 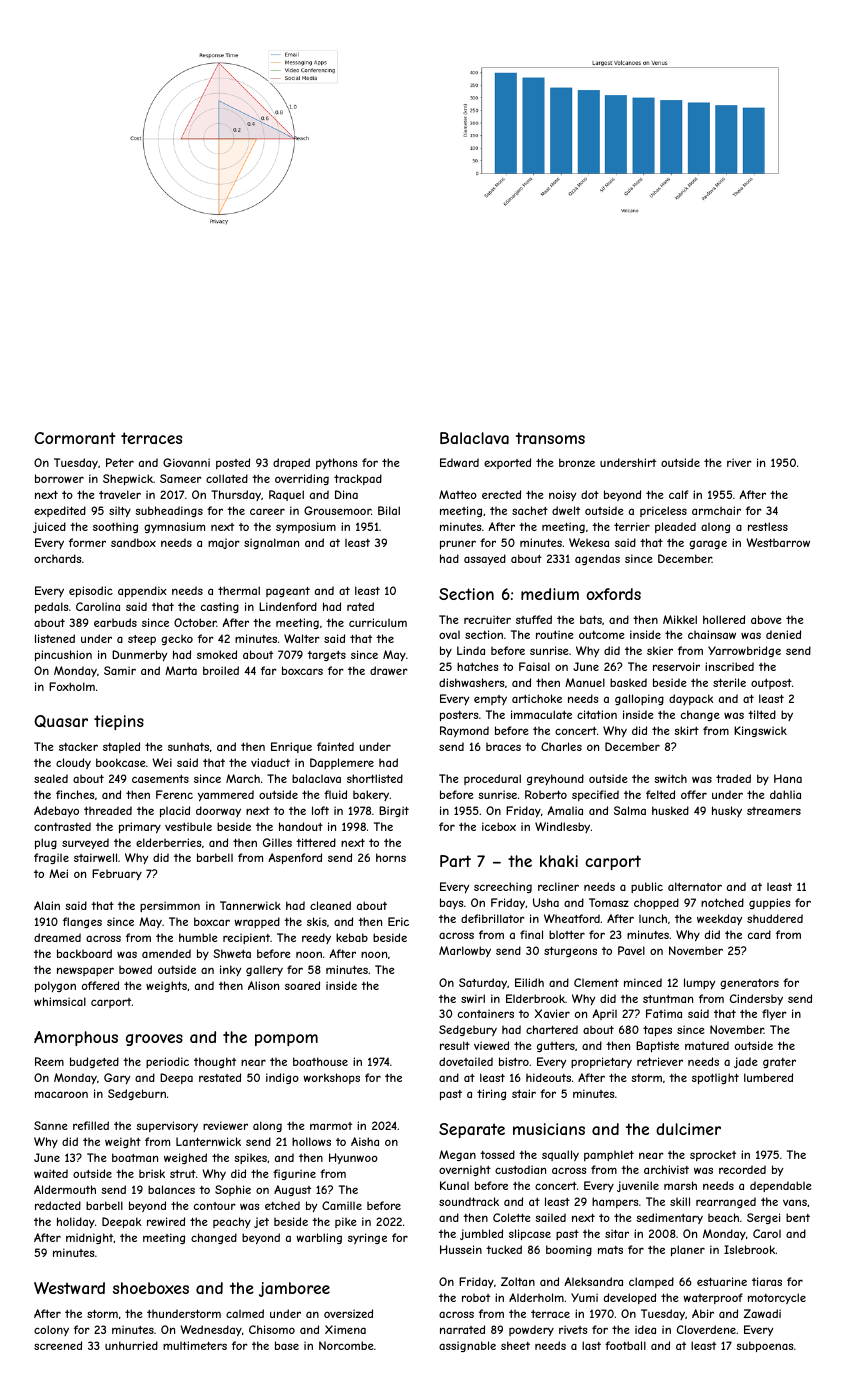 I want to click on sedimentary, so click(x=669, y=1218).
